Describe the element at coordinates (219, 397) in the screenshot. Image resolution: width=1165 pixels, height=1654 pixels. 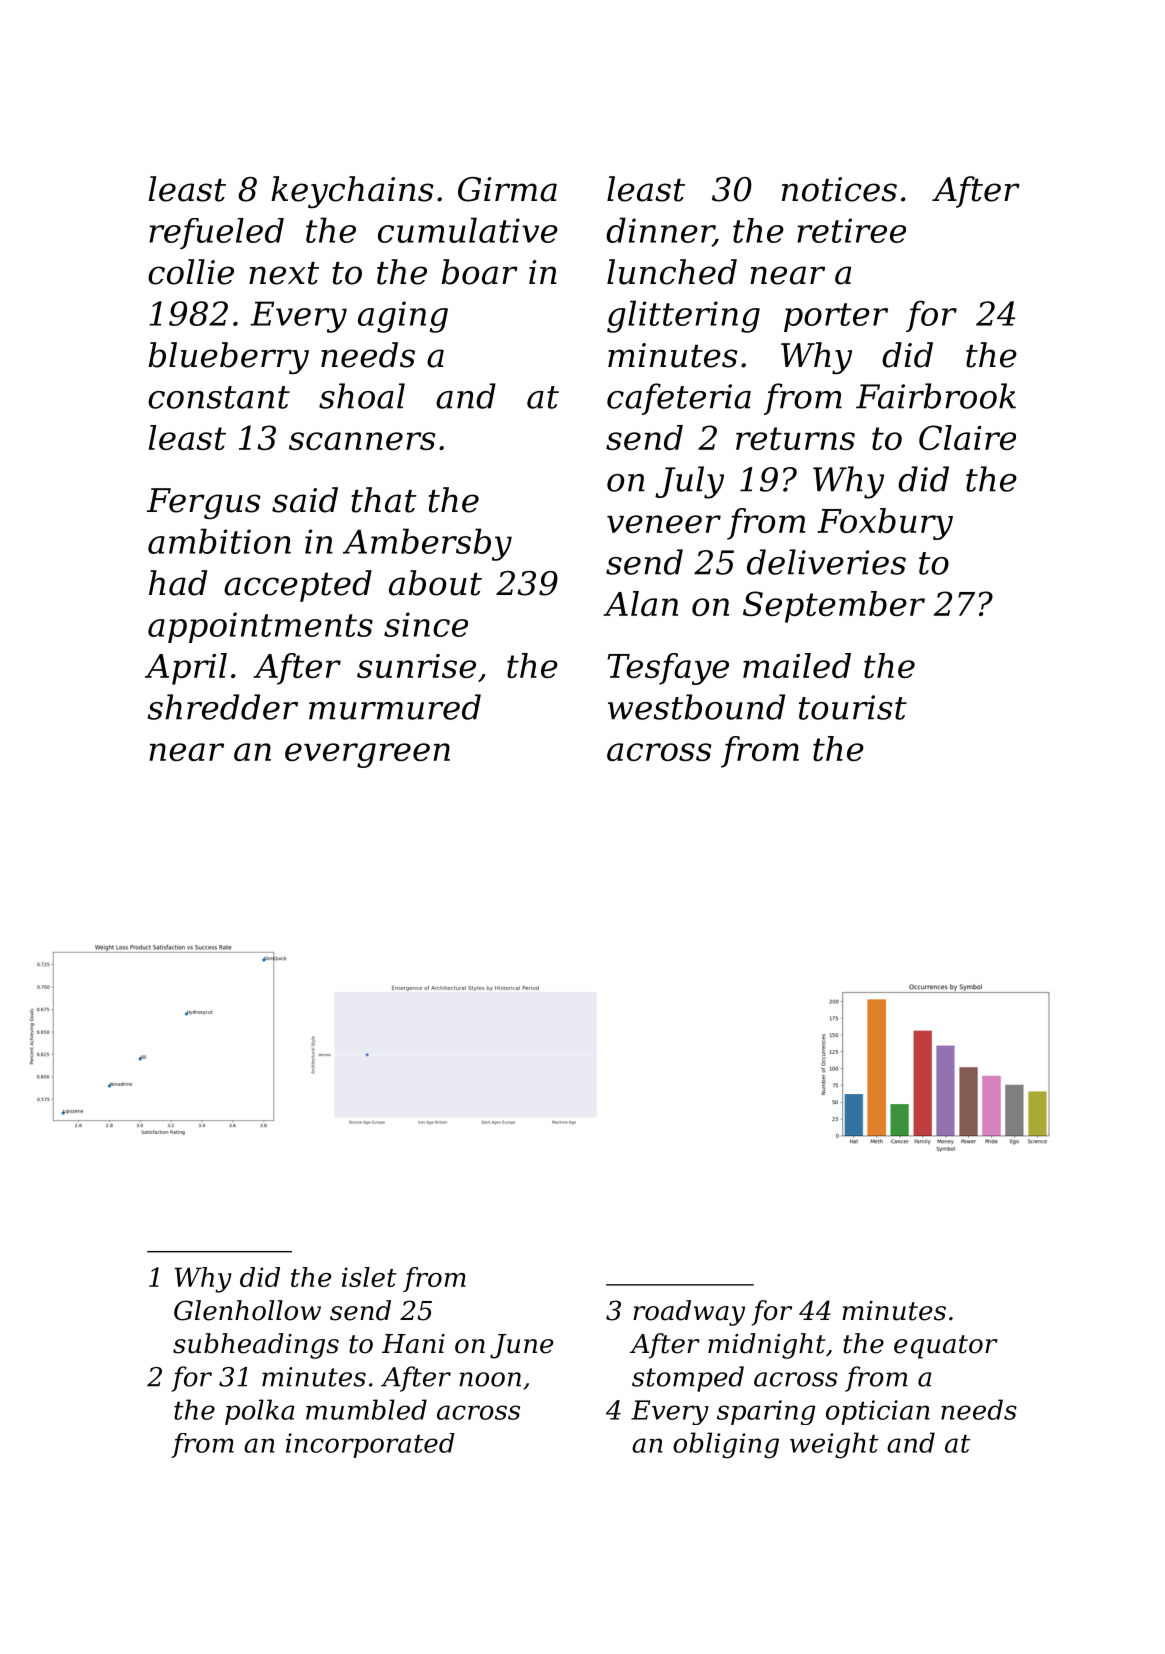
I see `constant` at that location.
